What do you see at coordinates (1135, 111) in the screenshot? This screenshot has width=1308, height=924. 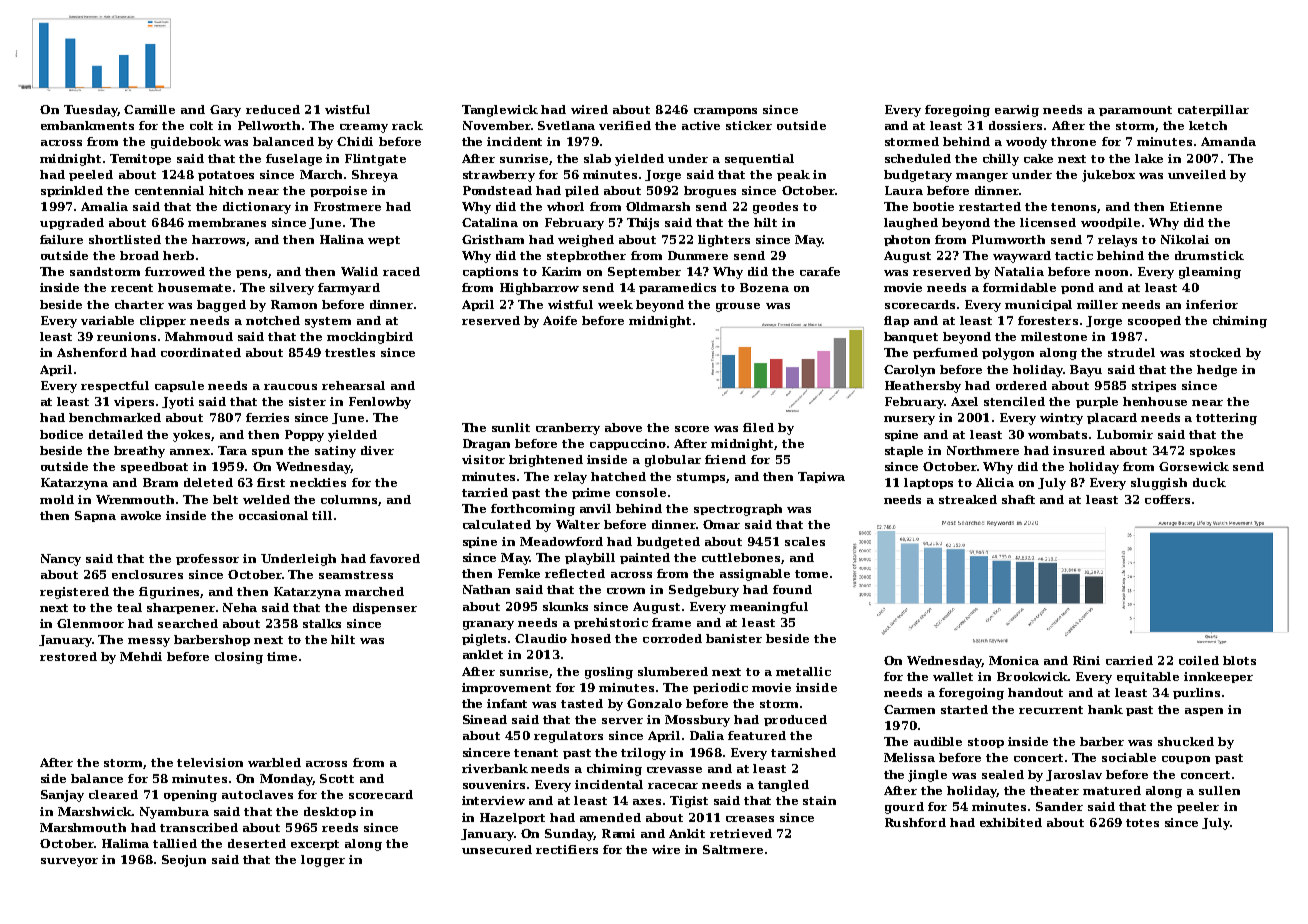 I see `paramount` at bounding box center [1135, 111].
